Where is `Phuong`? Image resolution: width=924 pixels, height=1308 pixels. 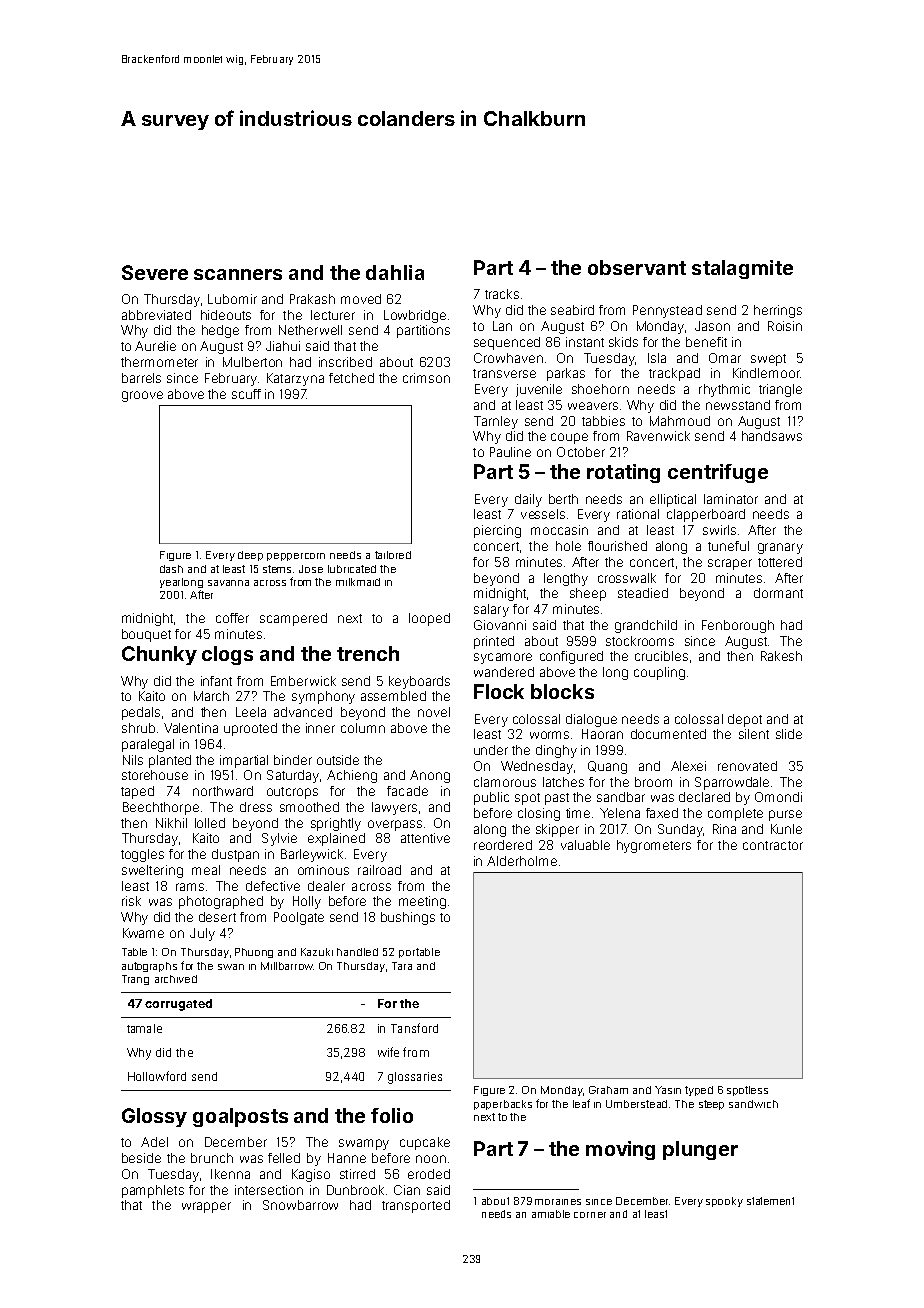 Phuong is located at coordinates (254, 953).
